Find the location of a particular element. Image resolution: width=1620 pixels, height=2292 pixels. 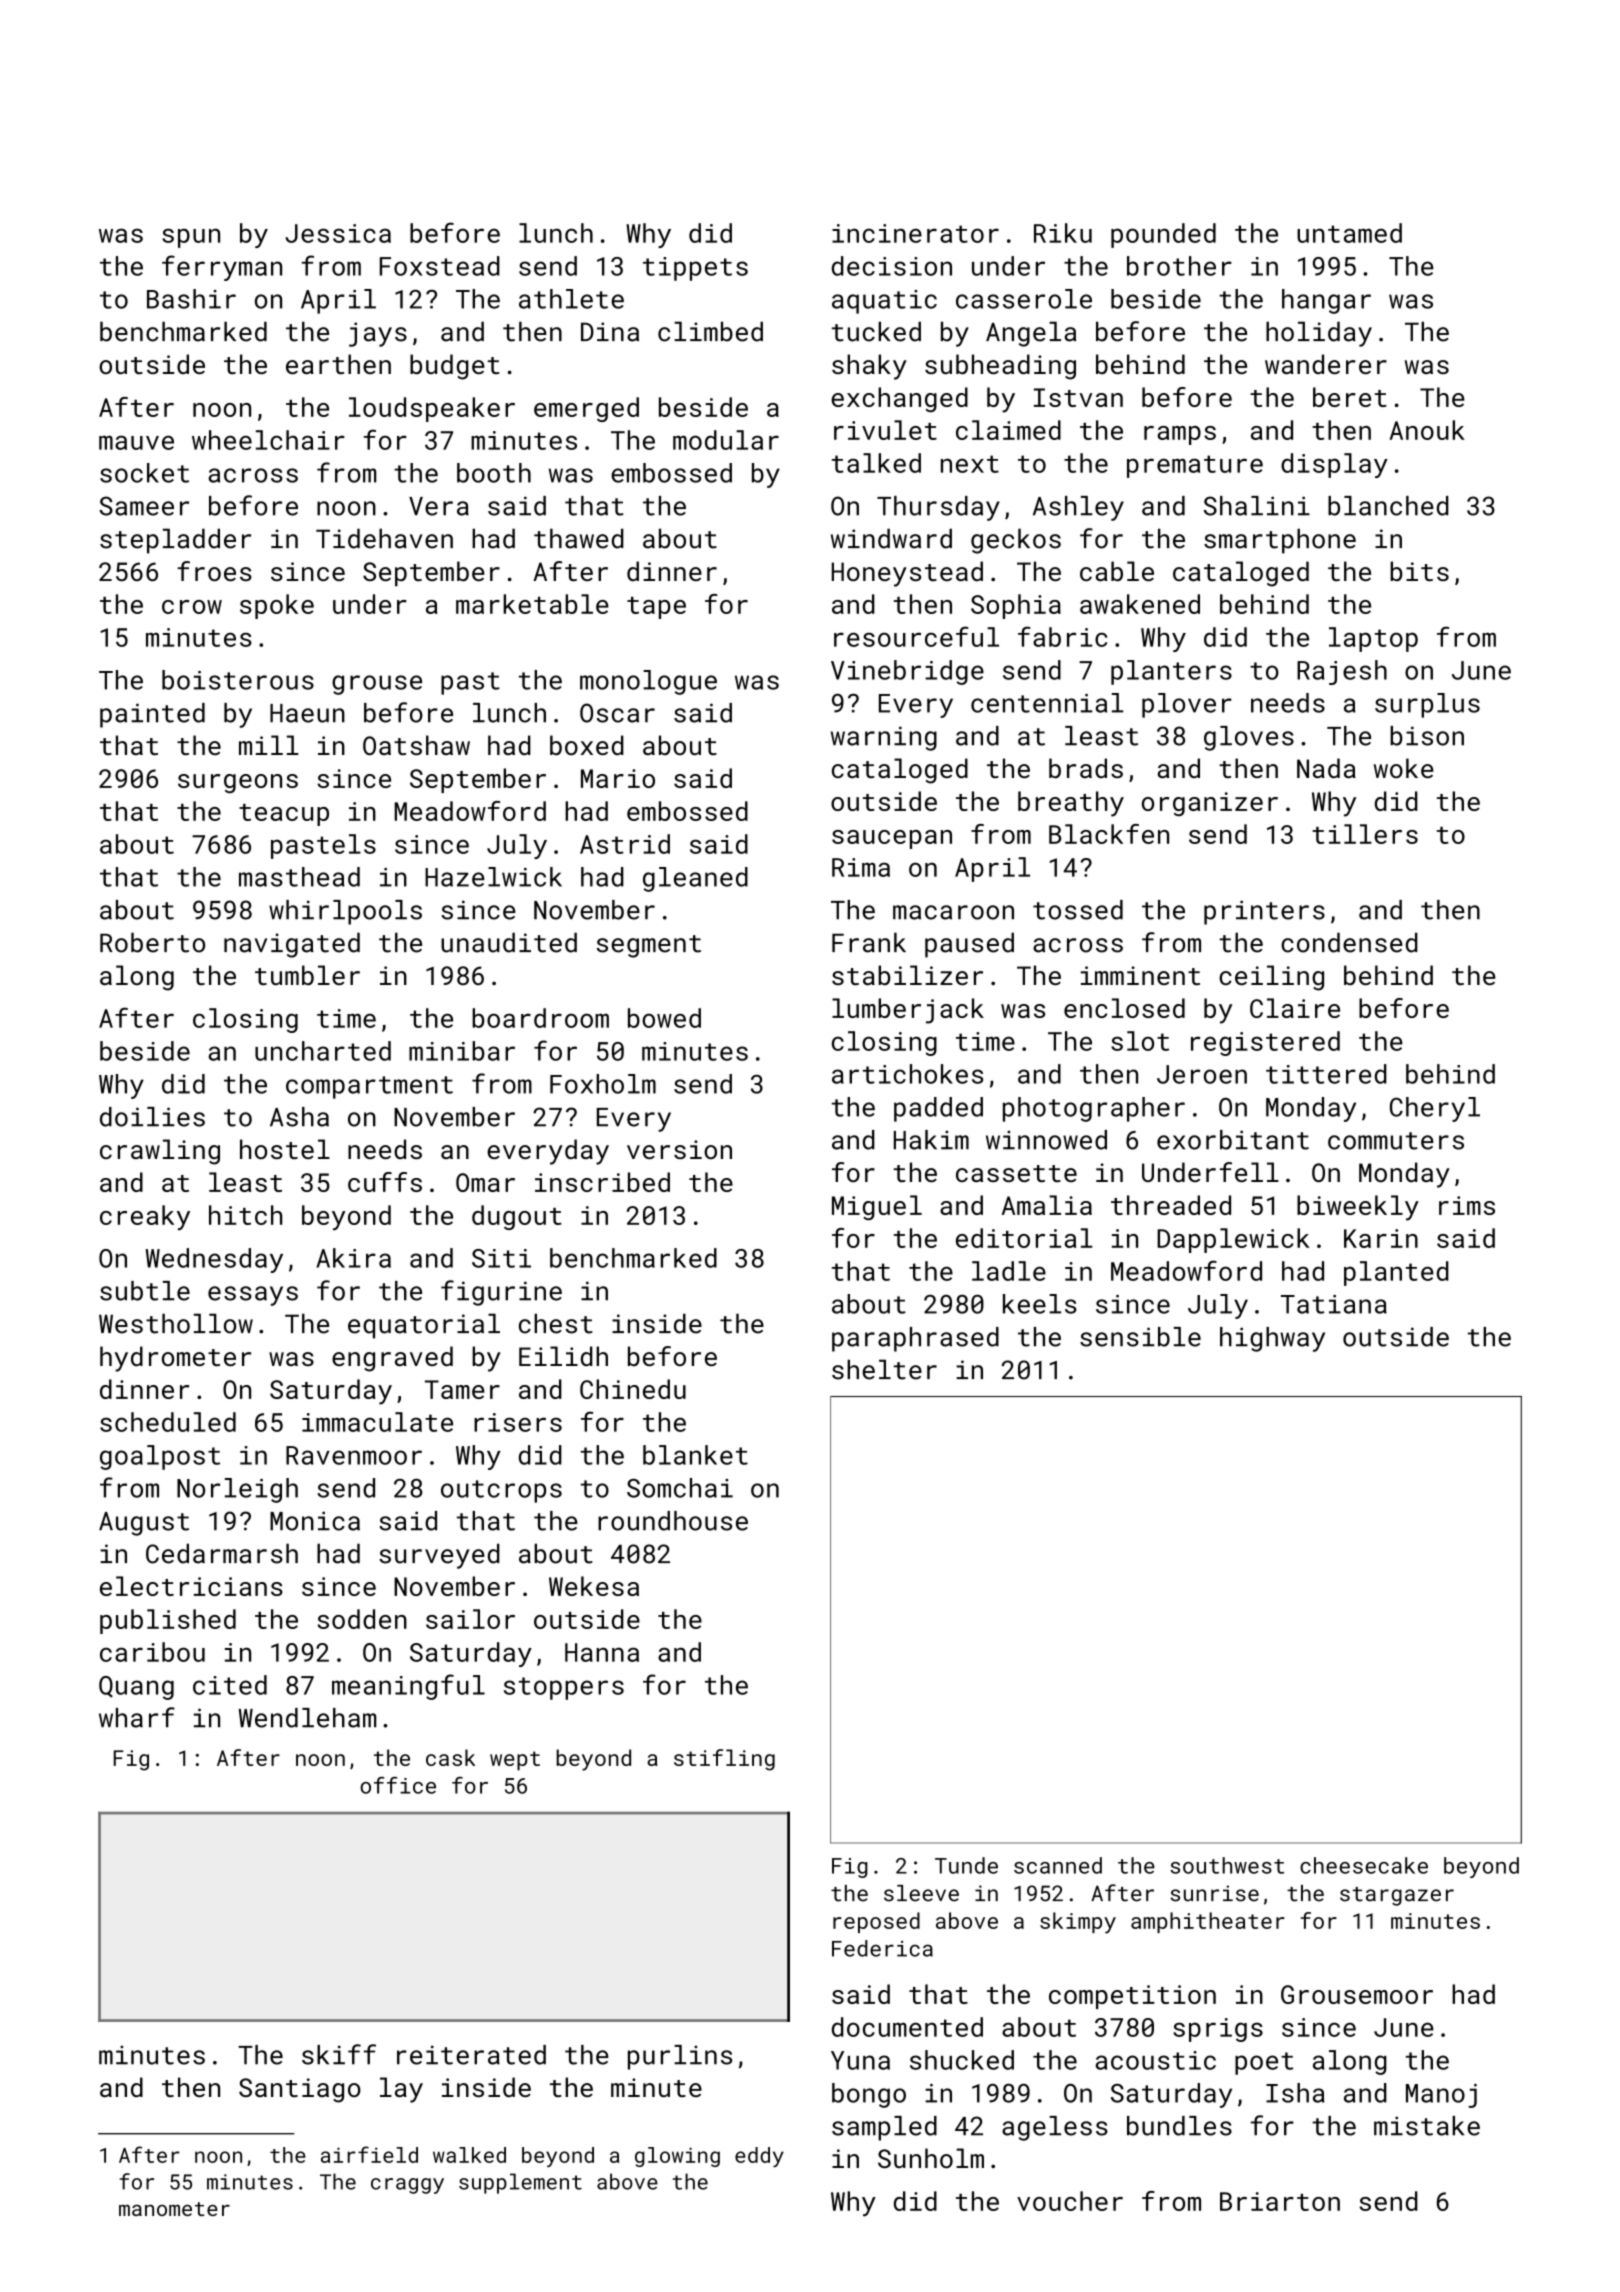

jays is located at coordinates (378, 334).
